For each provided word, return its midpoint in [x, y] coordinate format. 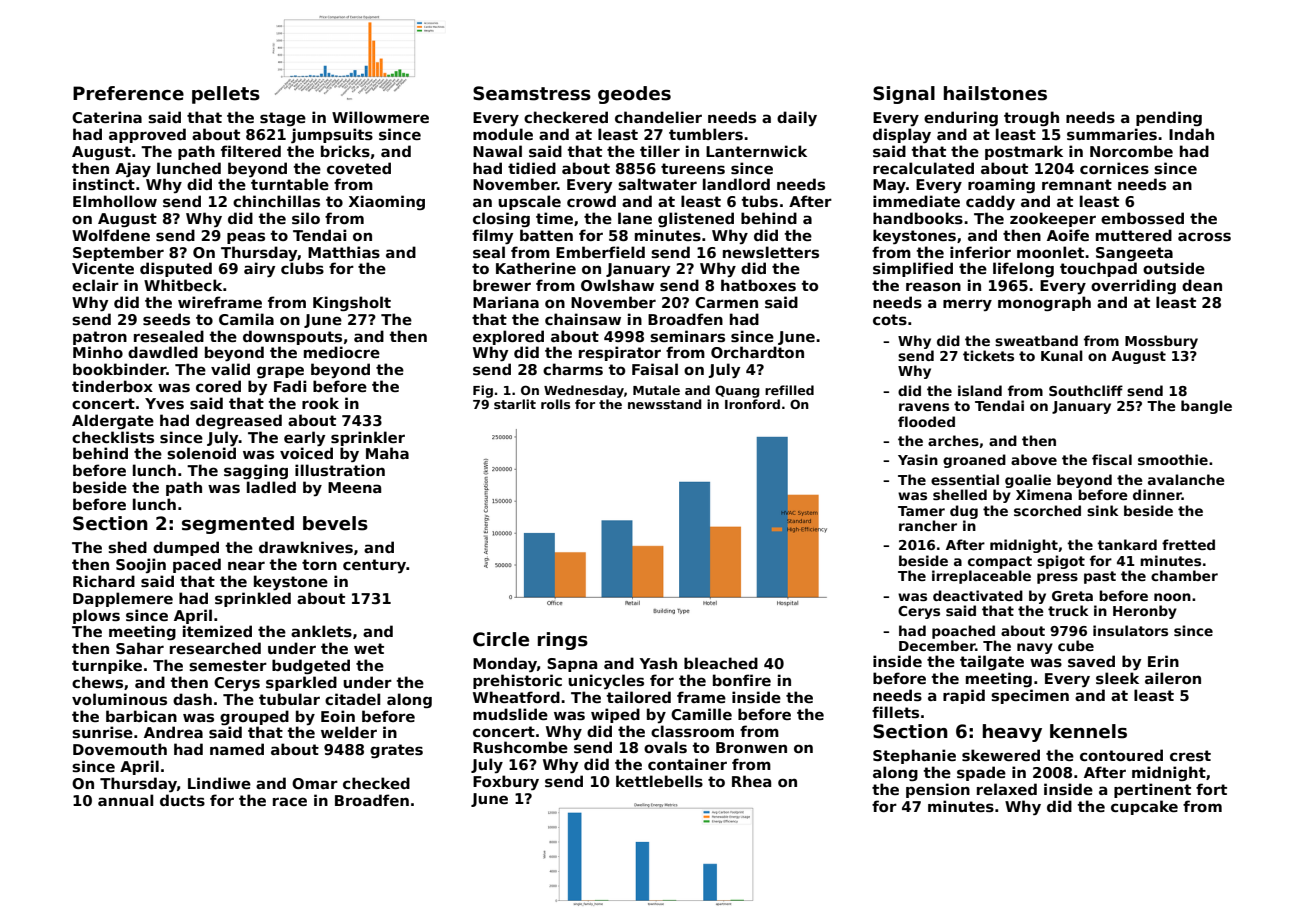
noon [1172, 597]
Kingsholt [352, 303]
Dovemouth [120, 749]
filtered [251, 151]
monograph [1044, 303]
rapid [964, 696]
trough [1031, 118]
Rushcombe [520, 747]
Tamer [921, 511]
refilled [789, 390]
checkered [566, 117]
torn [319, 564]
